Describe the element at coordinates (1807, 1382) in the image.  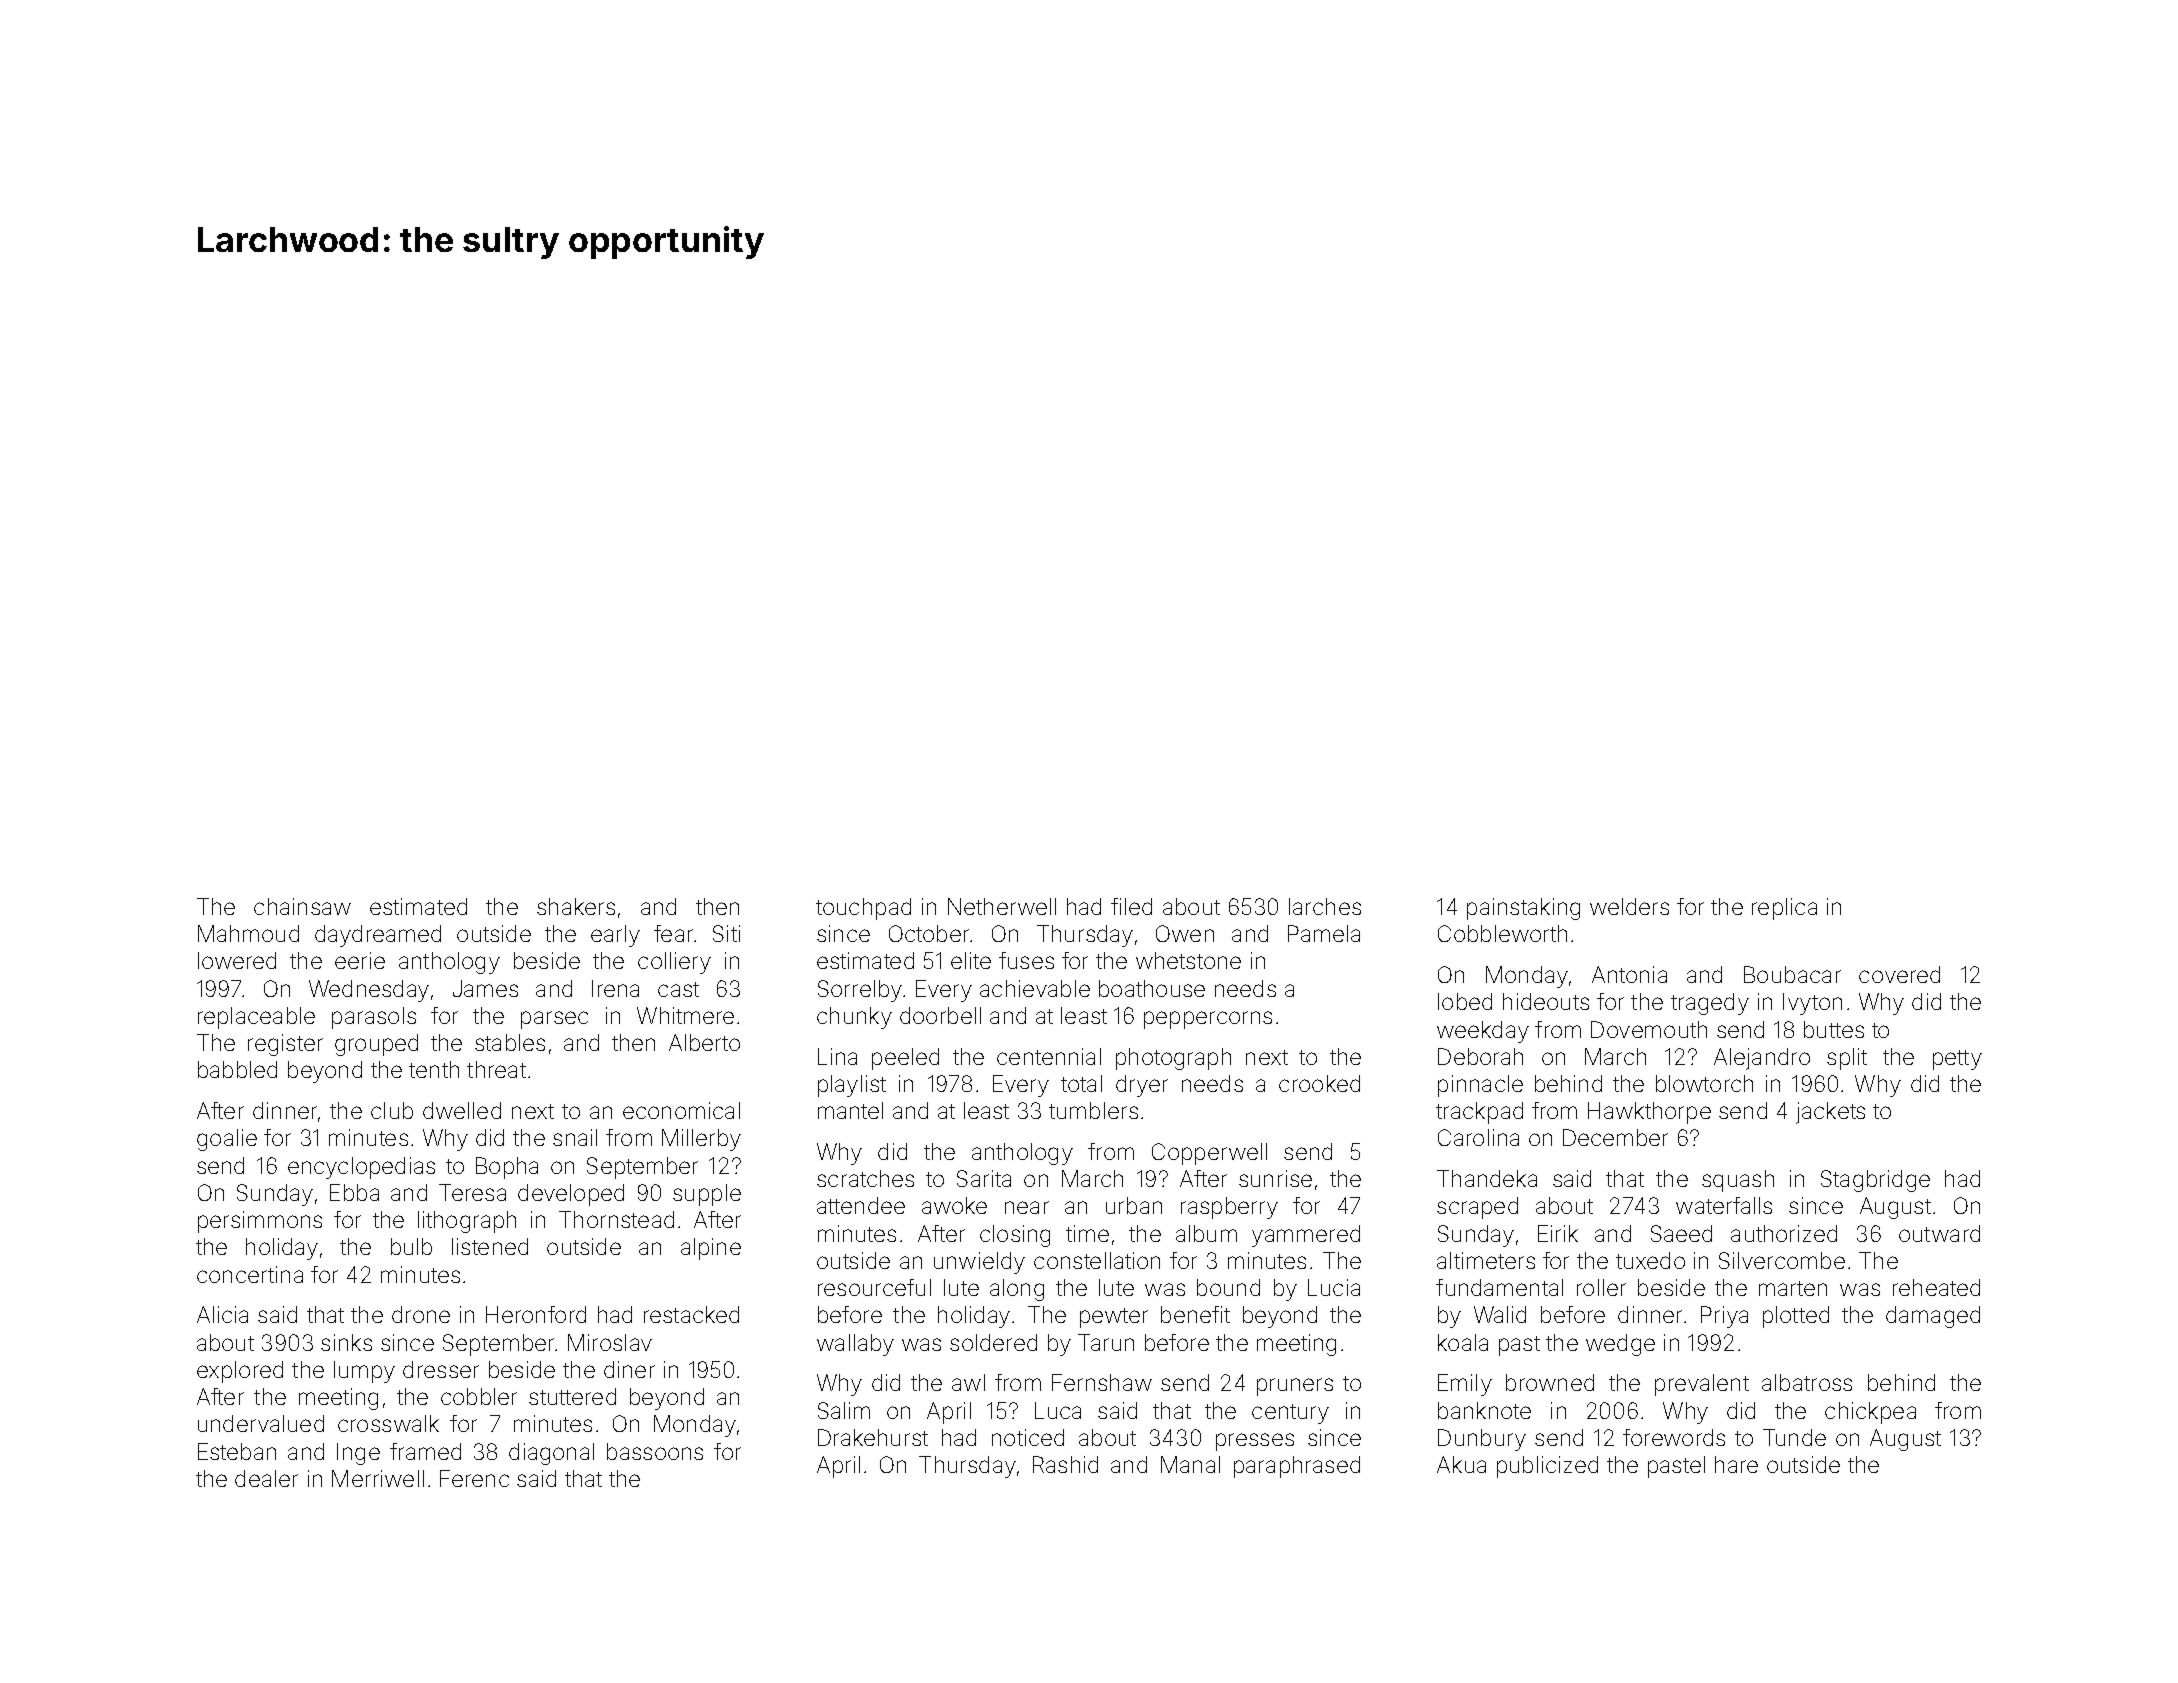
I see `albatross` at that location.
